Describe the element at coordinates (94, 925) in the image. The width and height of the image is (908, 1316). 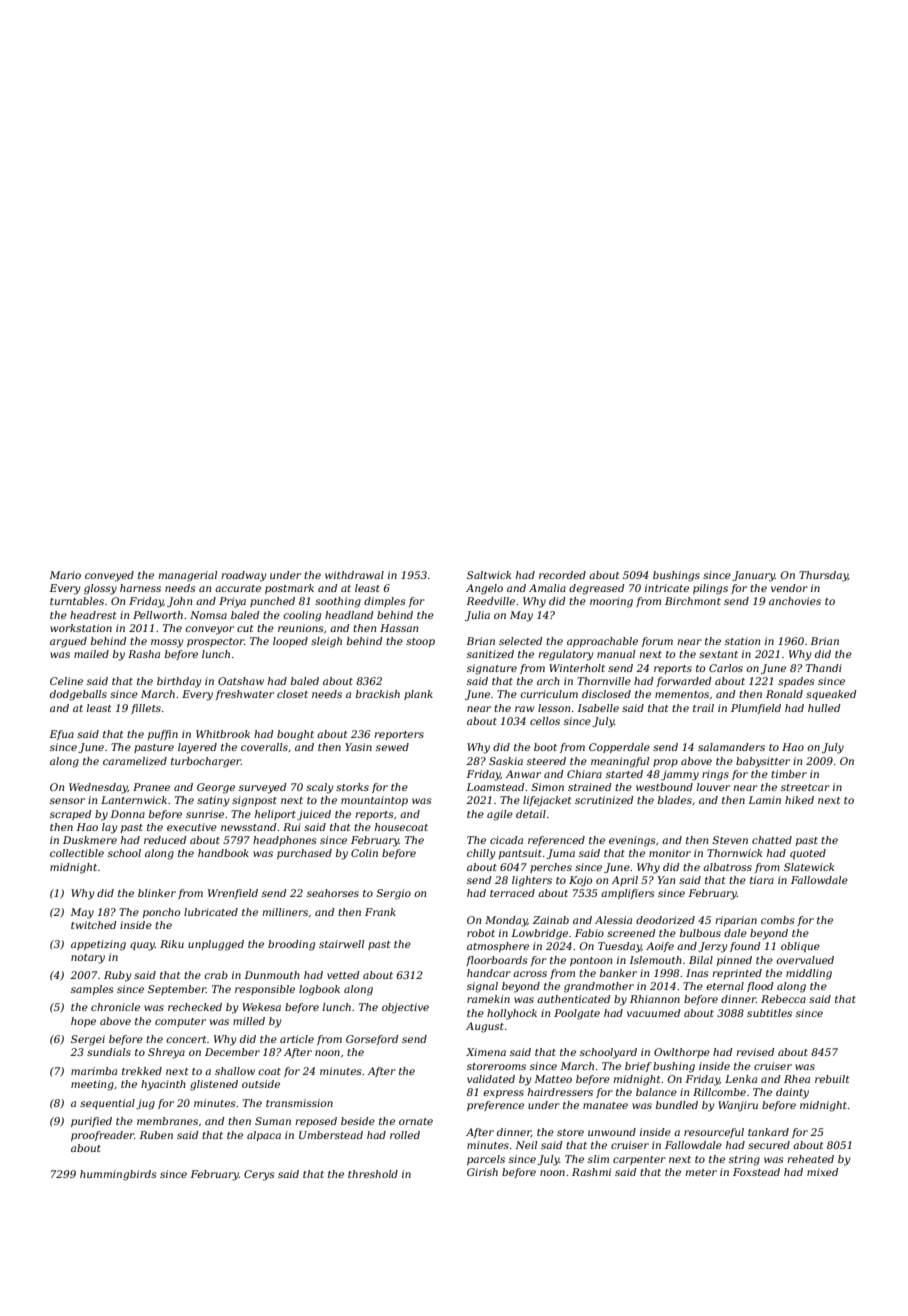
I see `twitched` at that location.
